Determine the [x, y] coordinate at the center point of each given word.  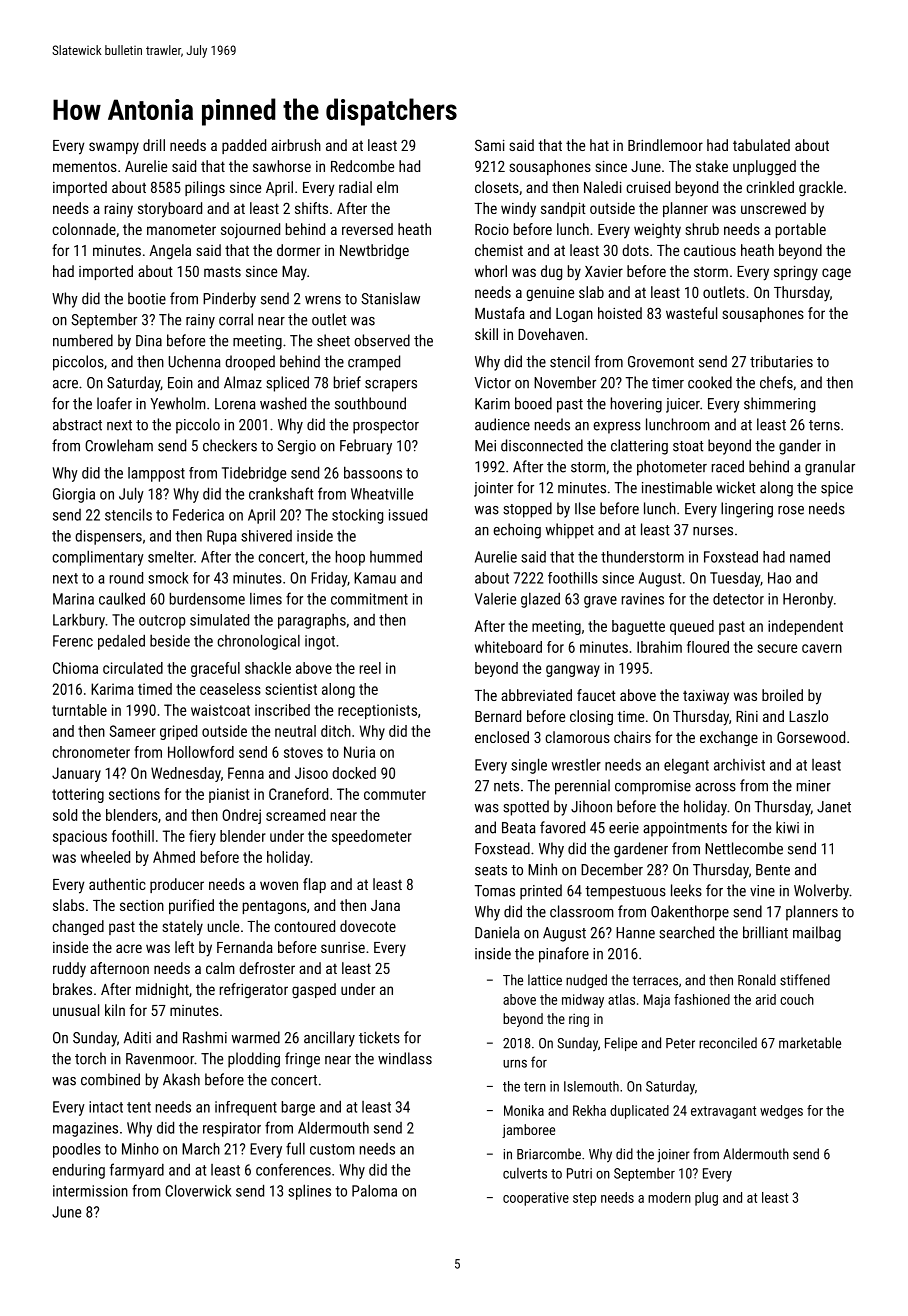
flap [314, 885]
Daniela [497, 932]
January [76, 774]
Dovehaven [551, 334]
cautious [710, 250]
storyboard [170, 210]
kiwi [787, 827]
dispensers [108, 537]
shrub [702, 229]
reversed [367, 229]
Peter [680, 1043]
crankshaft [281, 493]
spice [837, 489]
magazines [85, 1129]
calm [220, 968]
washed [283, 403]
